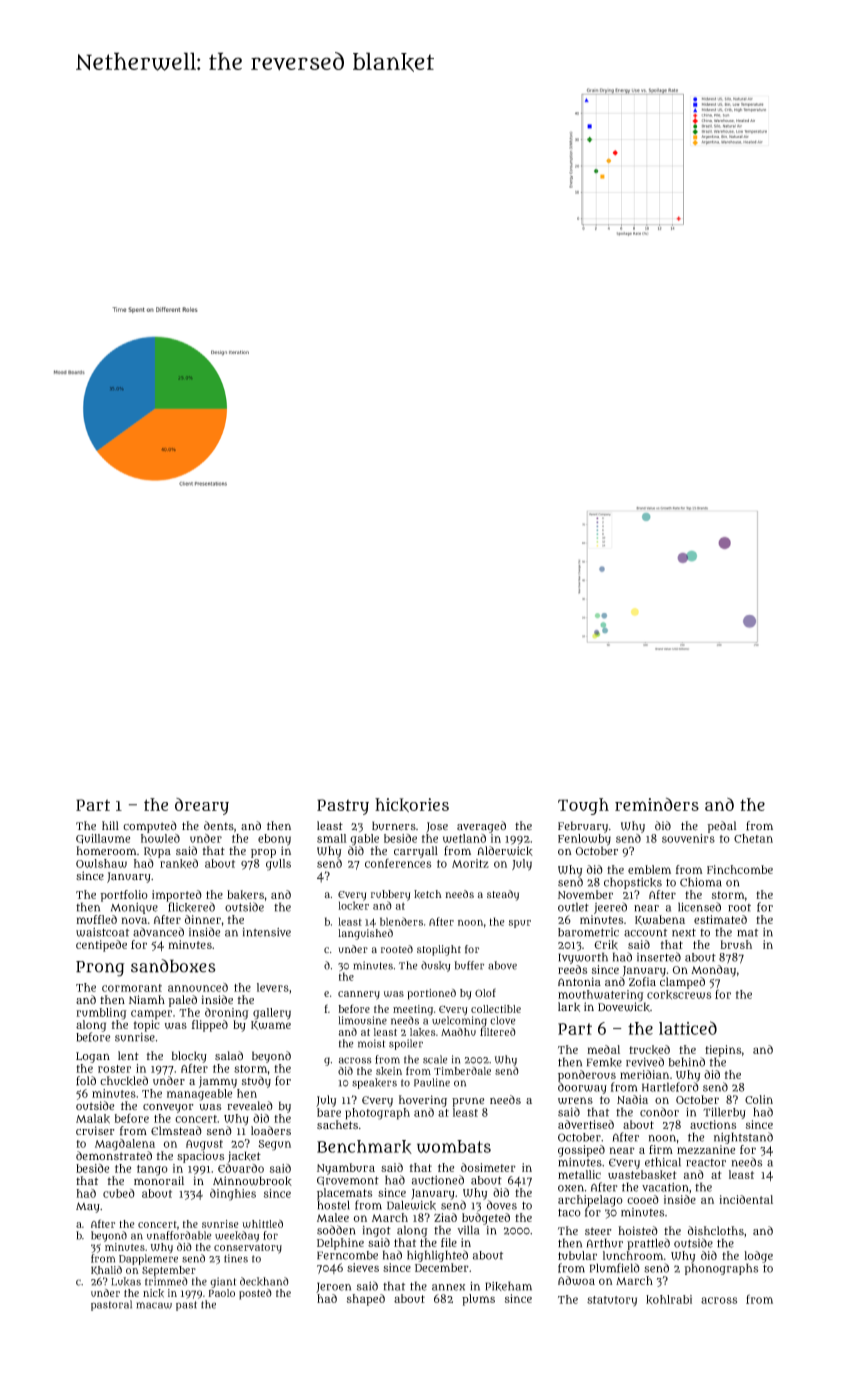 Image resolution: width=849 pixels, height=1400 pixels. Describe the element at coordinates (454, 1146) in the image. I see `wombats` at that location.
